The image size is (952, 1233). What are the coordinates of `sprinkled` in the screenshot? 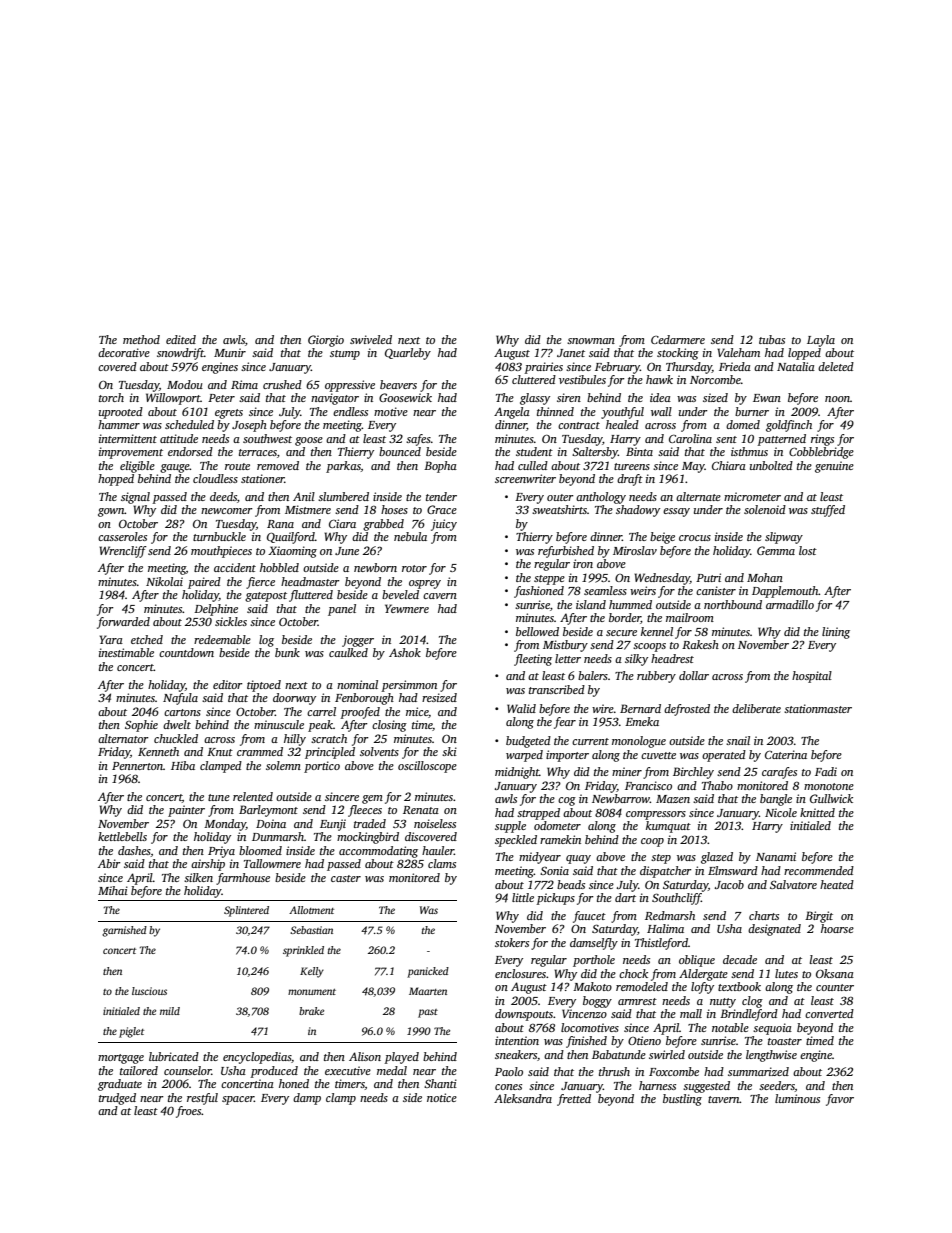 It's located at (303, 951).
